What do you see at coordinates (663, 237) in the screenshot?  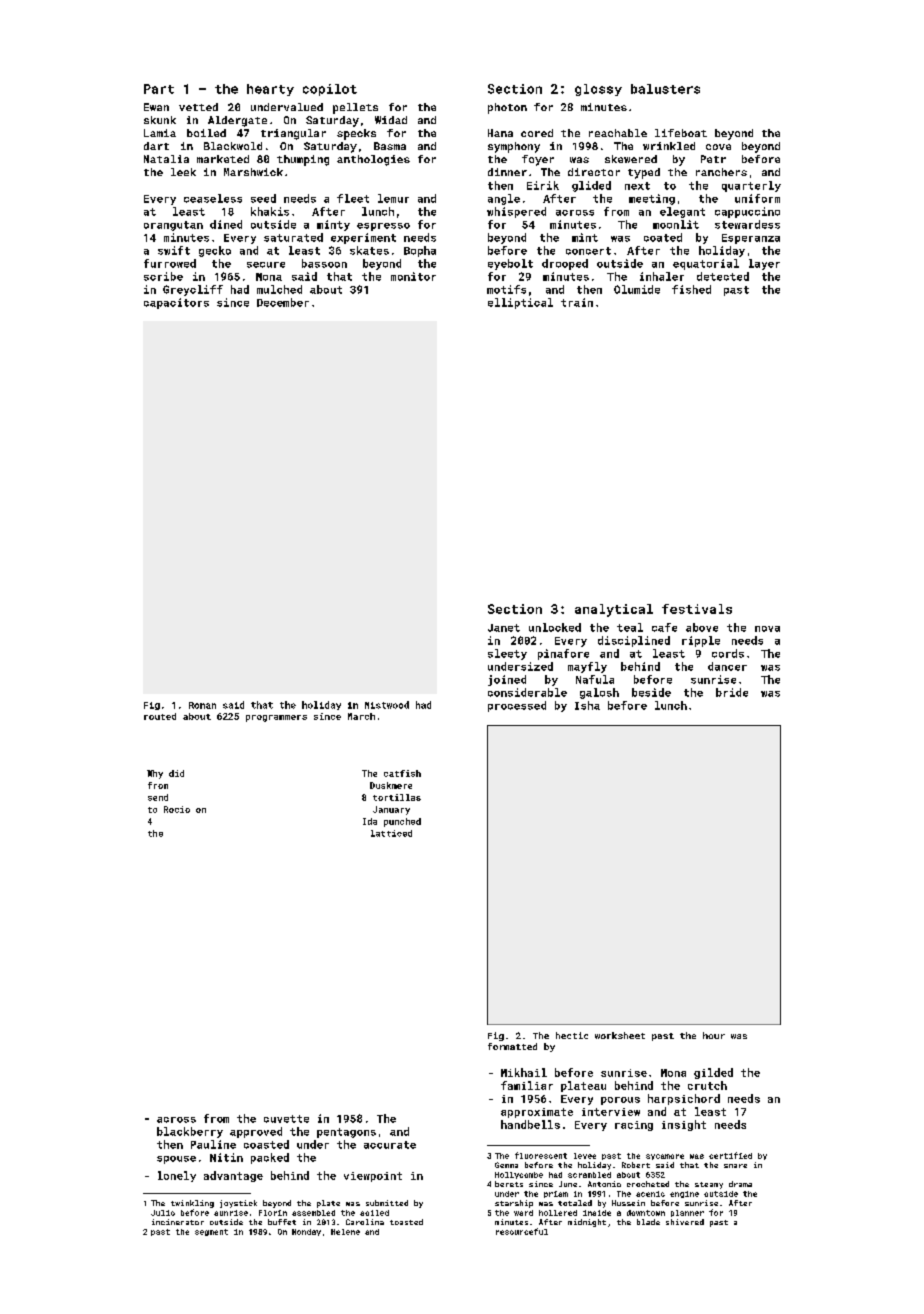 I see `coated` at bounding box center [663, 237].
